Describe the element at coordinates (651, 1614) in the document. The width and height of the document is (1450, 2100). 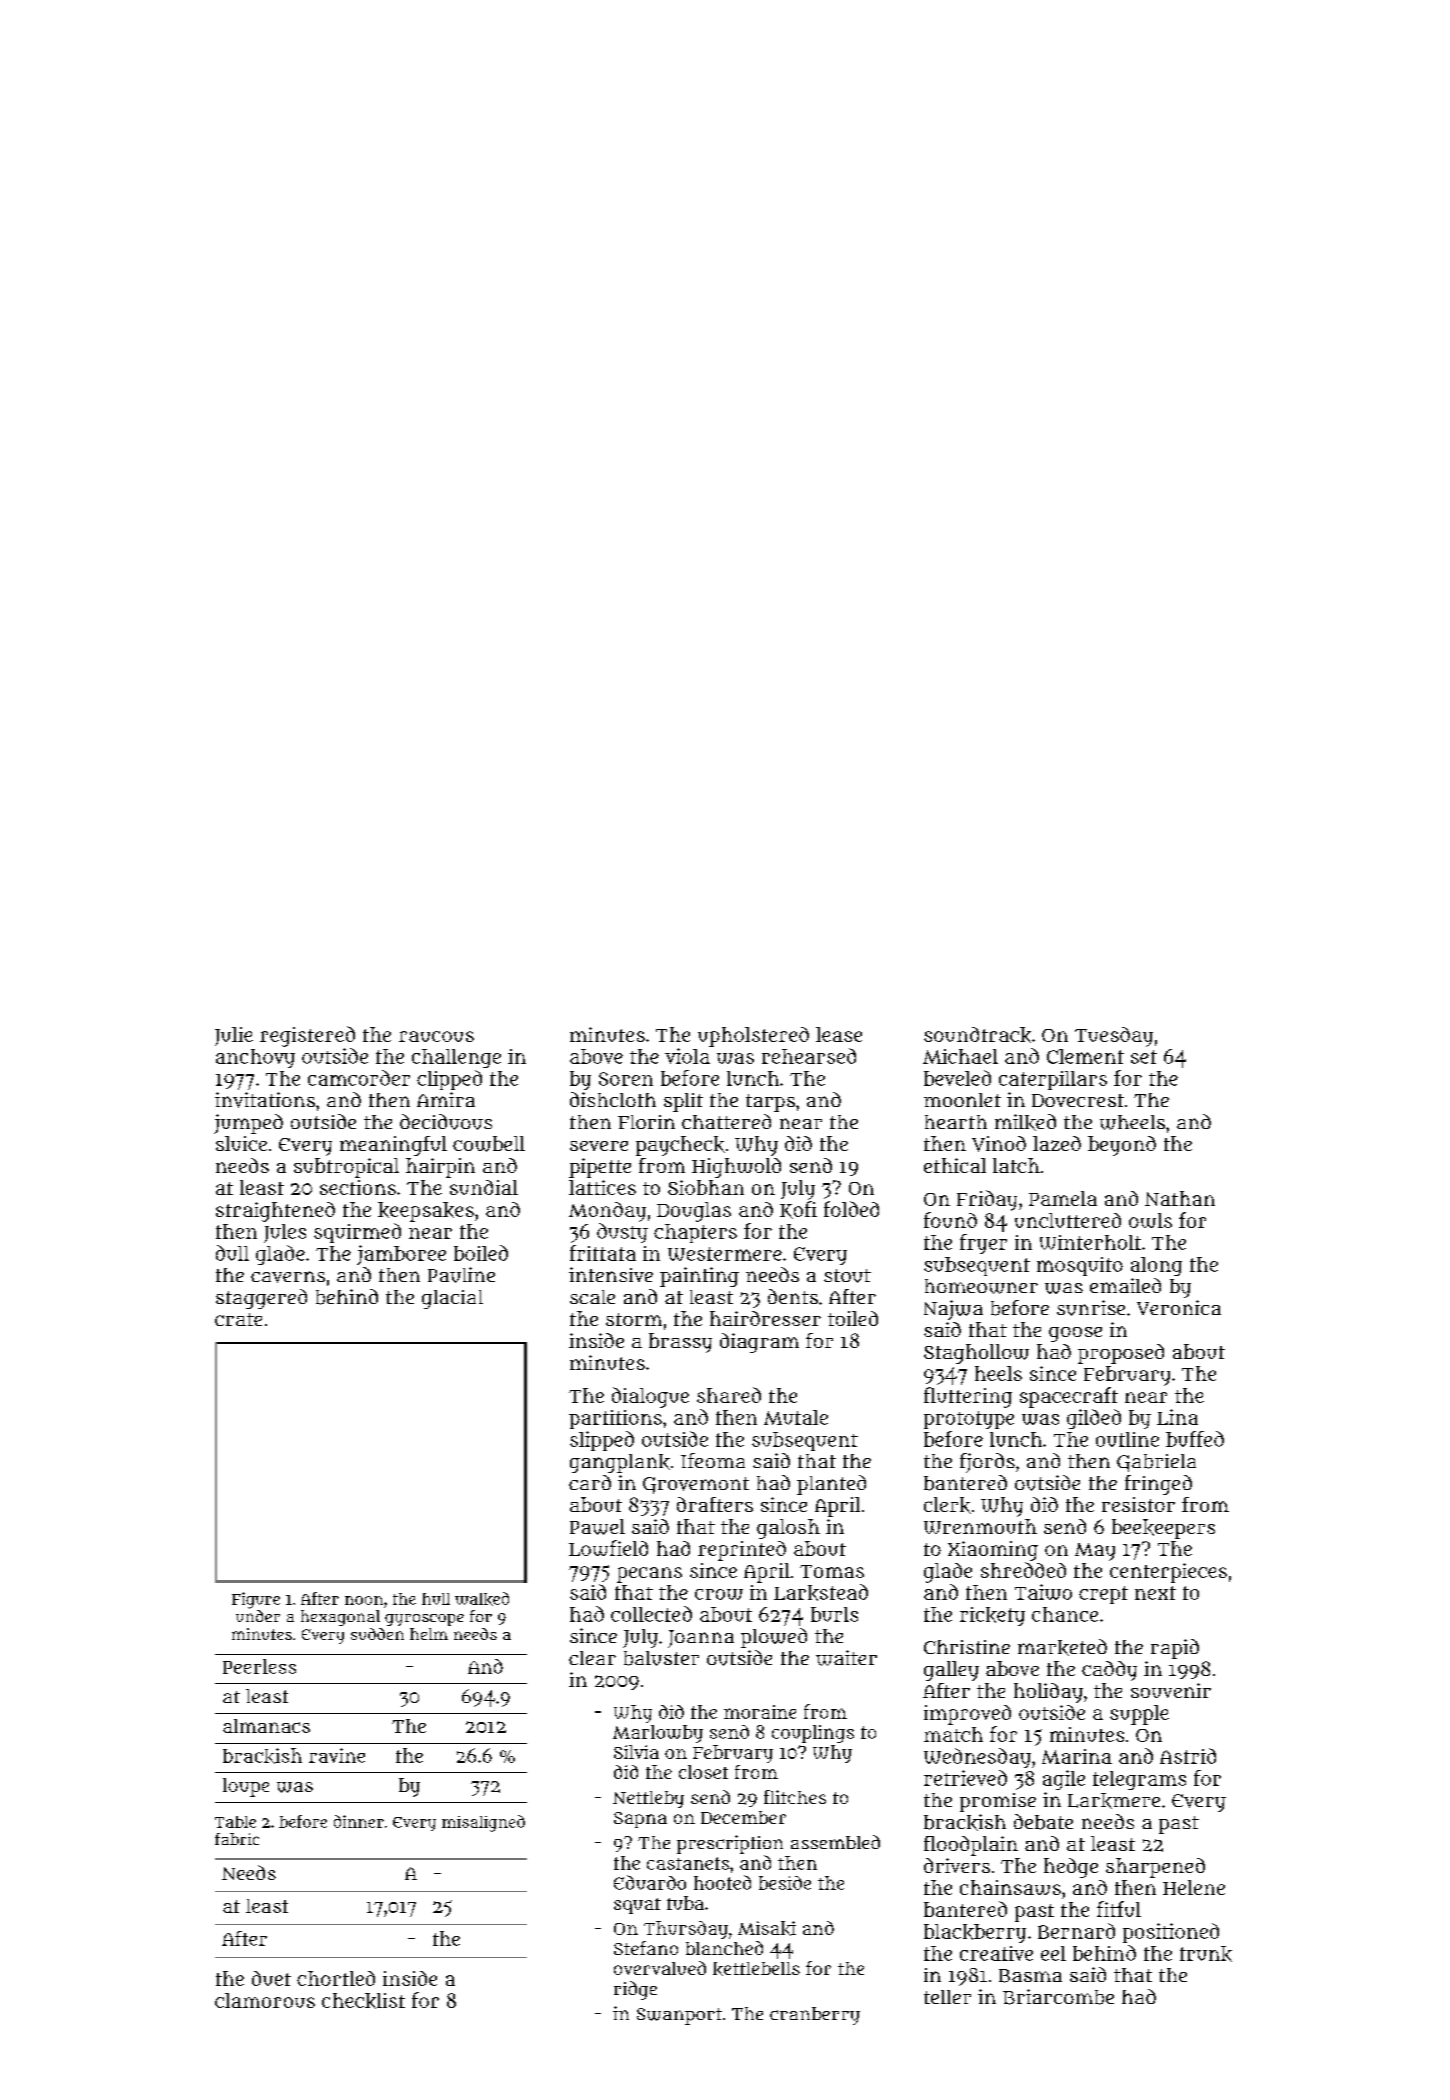
I see `collected` at that location.
